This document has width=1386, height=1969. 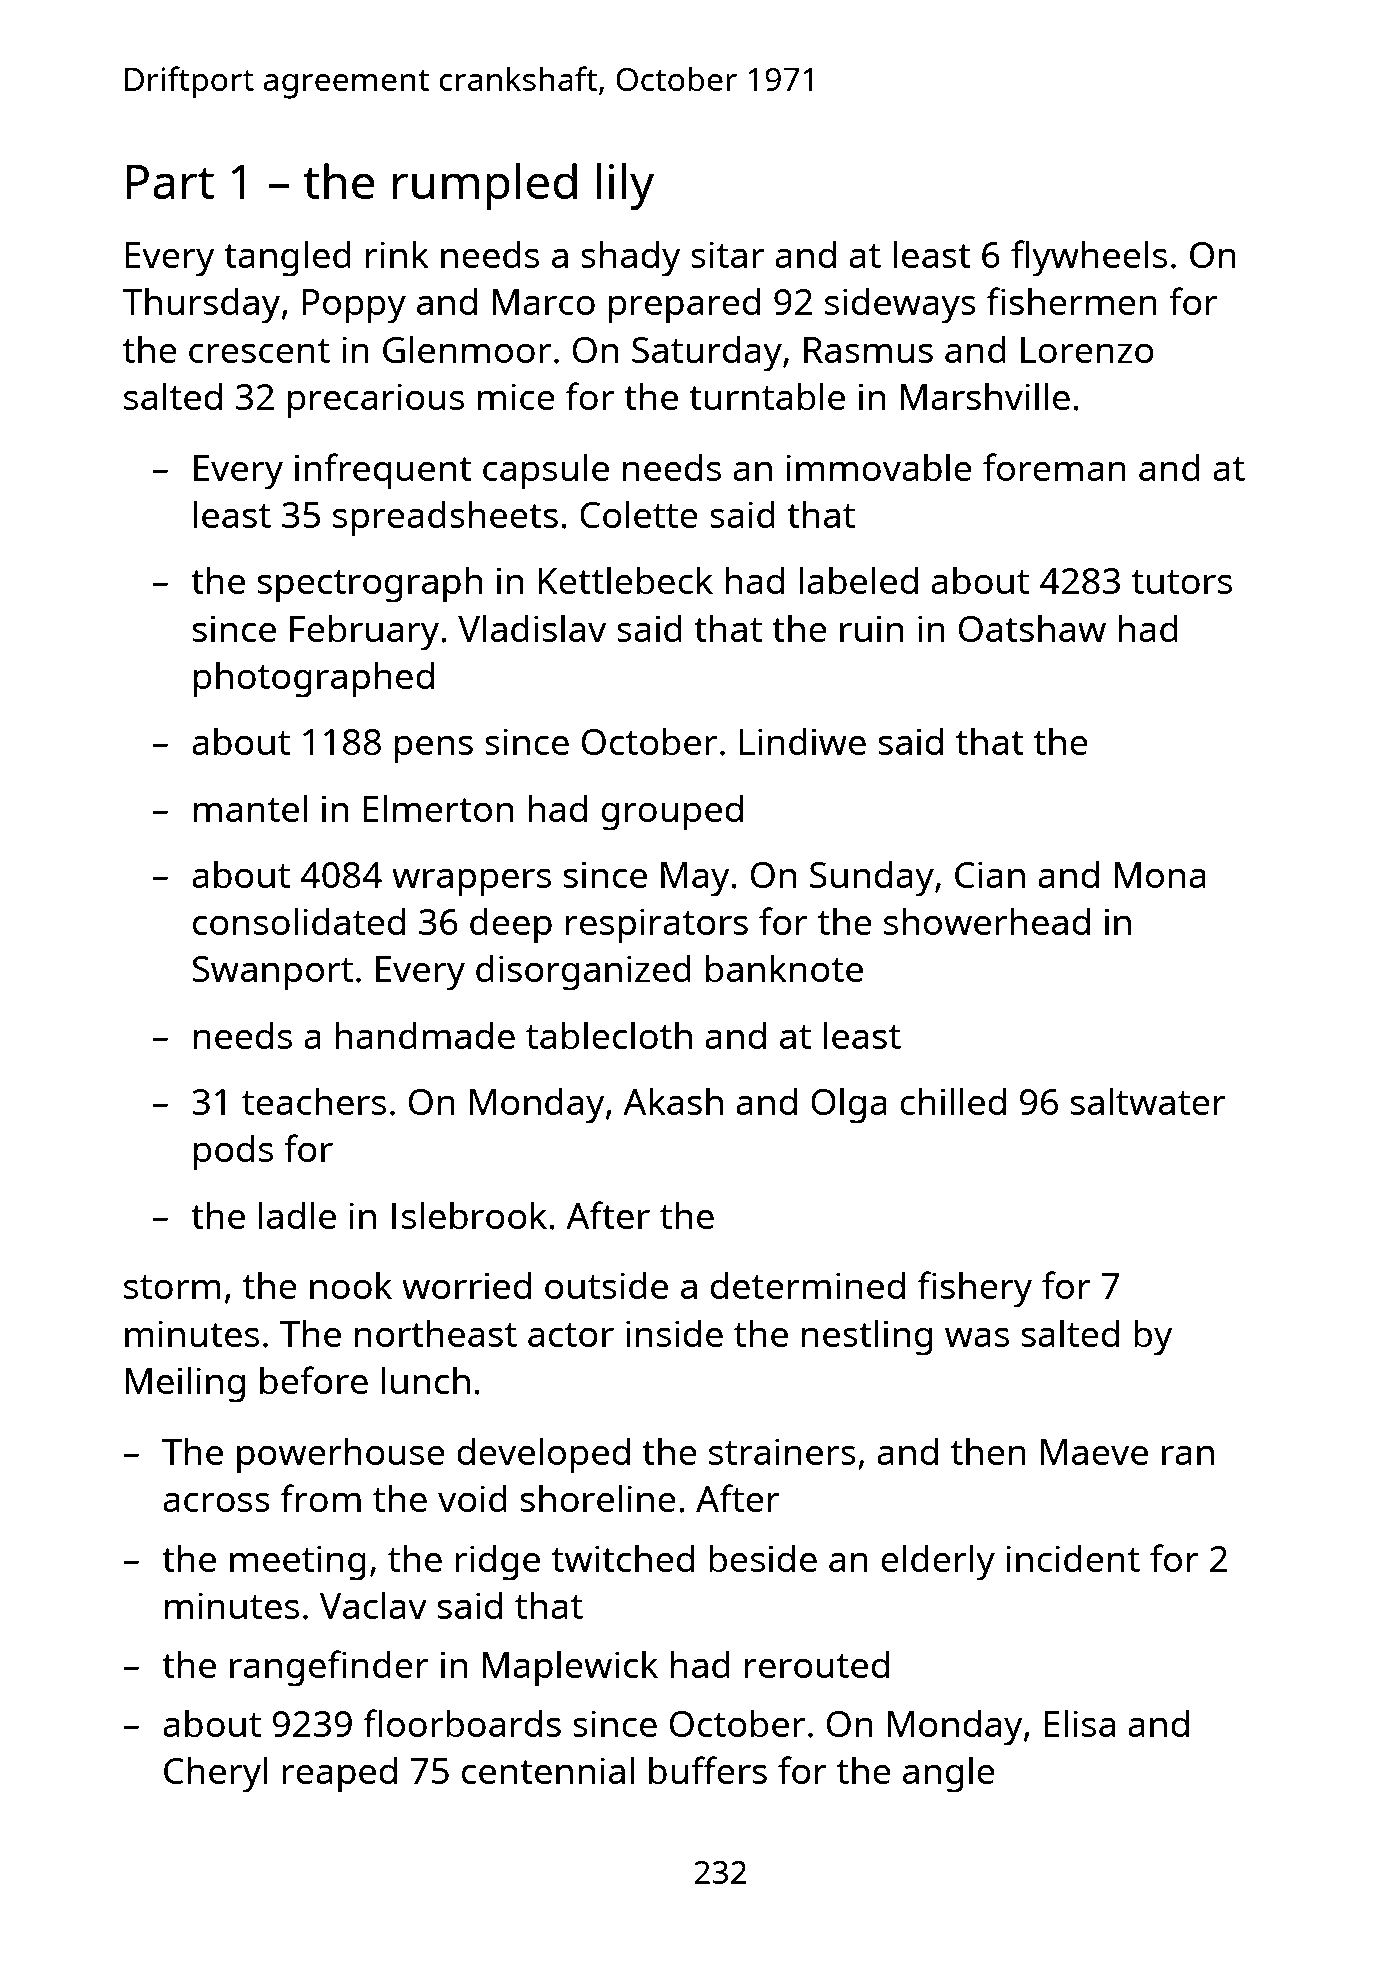 What do you see at coordinates (975, 1289) in the document?
I see `fishery` at bounding box center [975, 1289].
